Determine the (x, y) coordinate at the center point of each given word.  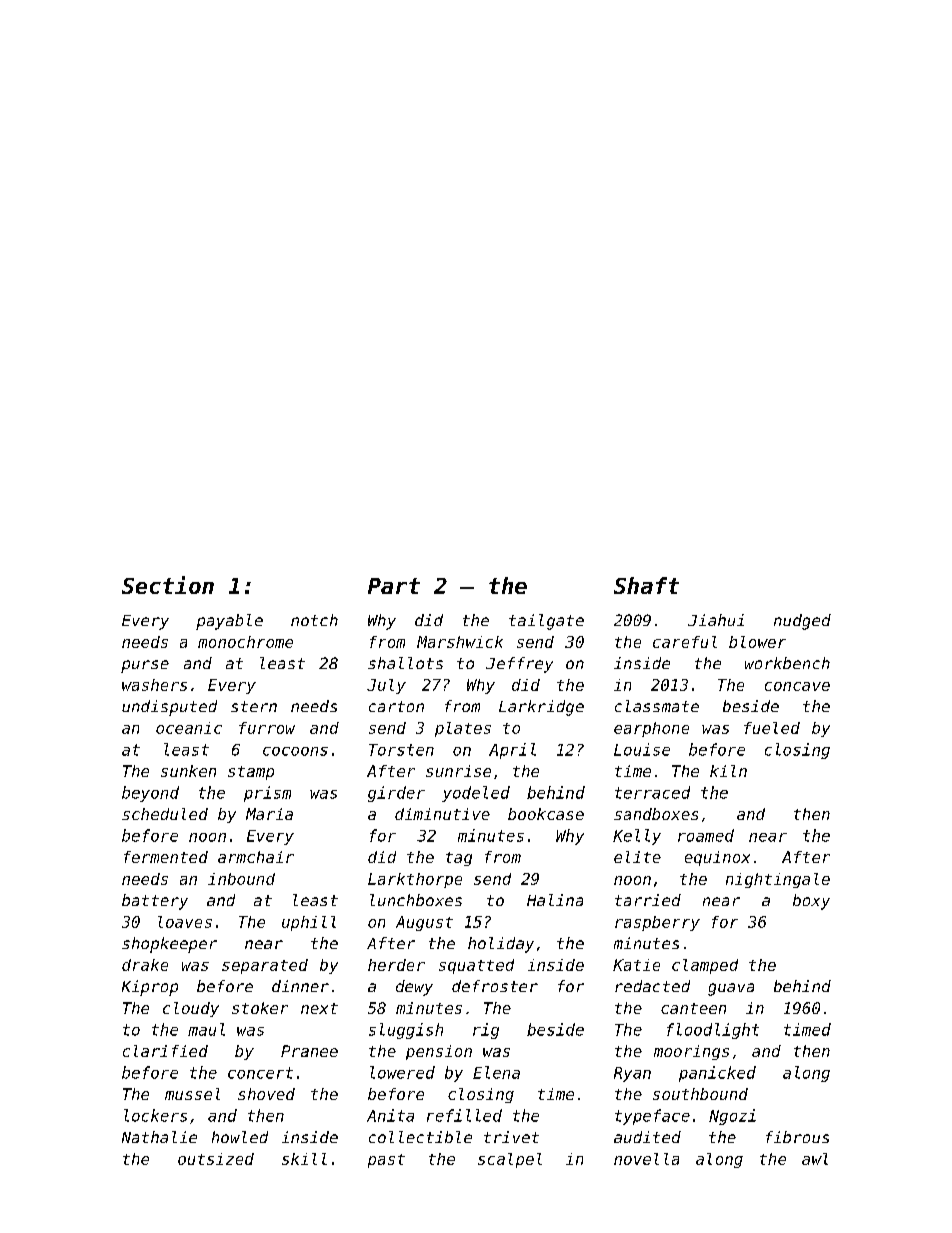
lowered (402, 1072)
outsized (216, 1159)
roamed (706, 835)
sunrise (458, 771)
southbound (700, 1094)
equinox (717, 858)
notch (314, 620)
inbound (241, 879)
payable (229, 622)
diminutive (442, 814)
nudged (802, 622)
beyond (150, 794)
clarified (165, 1051)
